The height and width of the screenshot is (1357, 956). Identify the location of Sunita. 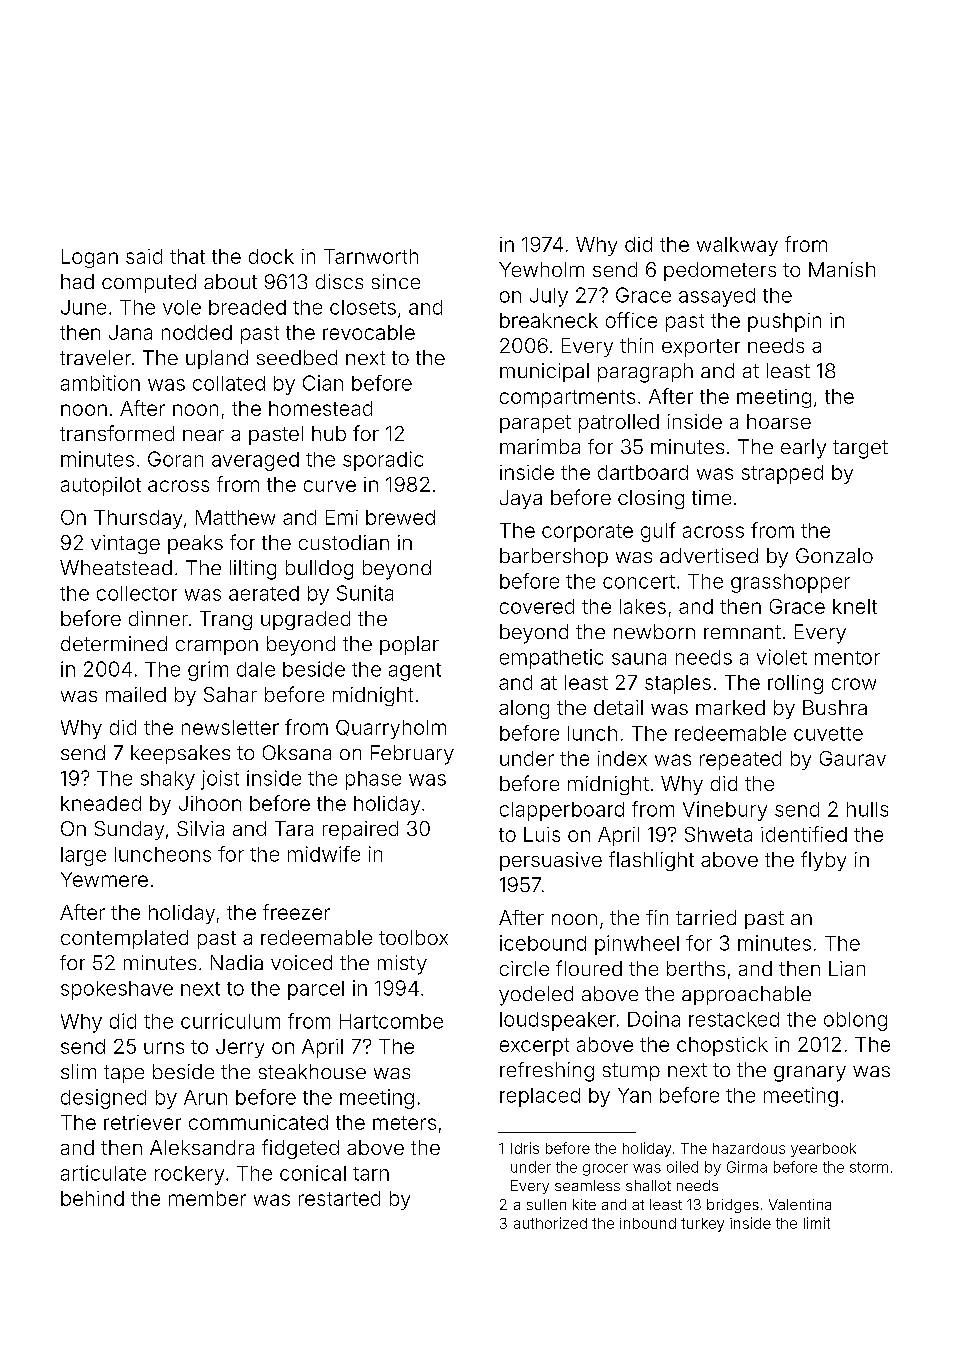
(365, 593).
